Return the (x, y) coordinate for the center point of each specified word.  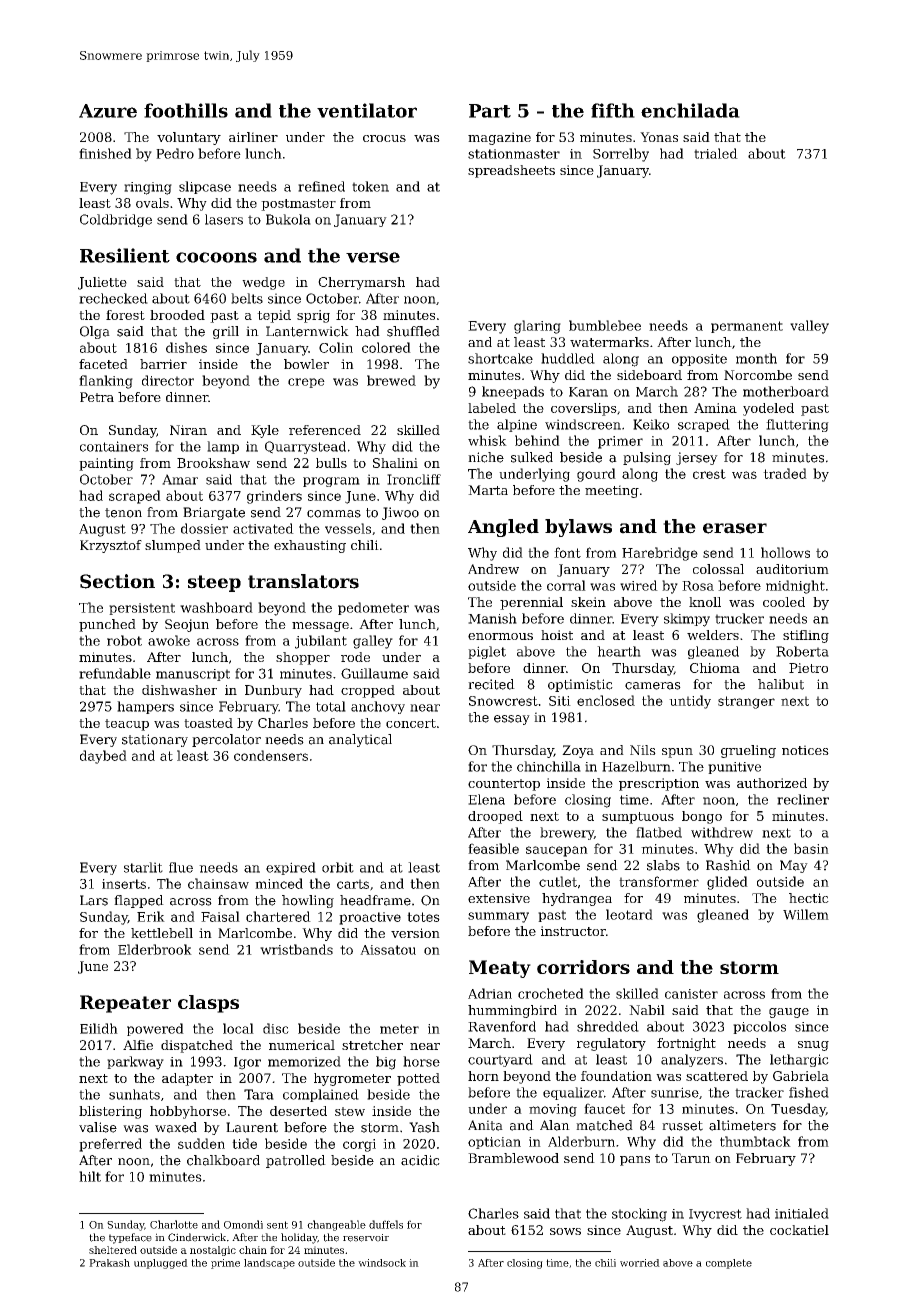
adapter (187, 1079)
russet (682, 1126)
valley (809, 327)
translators (303, 581)
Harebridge (660, 554)
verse (373, 257)
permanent (747, 327)
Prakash (109, 1263)
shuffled (413, 331)
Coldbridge (116, 220)
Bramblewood (513, 1158)
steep (214, 583)
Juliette (102, 283)
